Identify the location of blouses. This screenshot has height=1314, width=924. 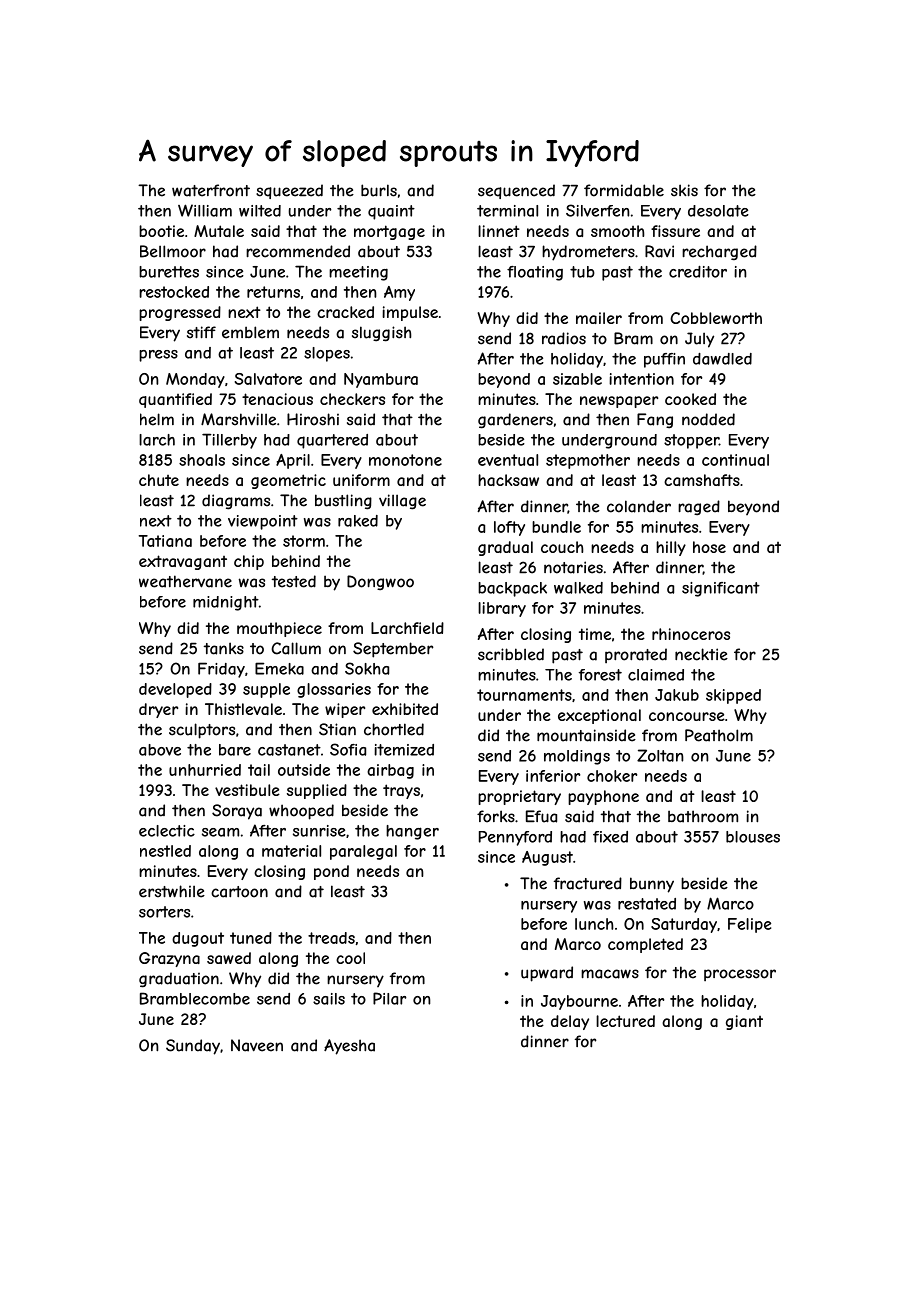
(753, 837).
